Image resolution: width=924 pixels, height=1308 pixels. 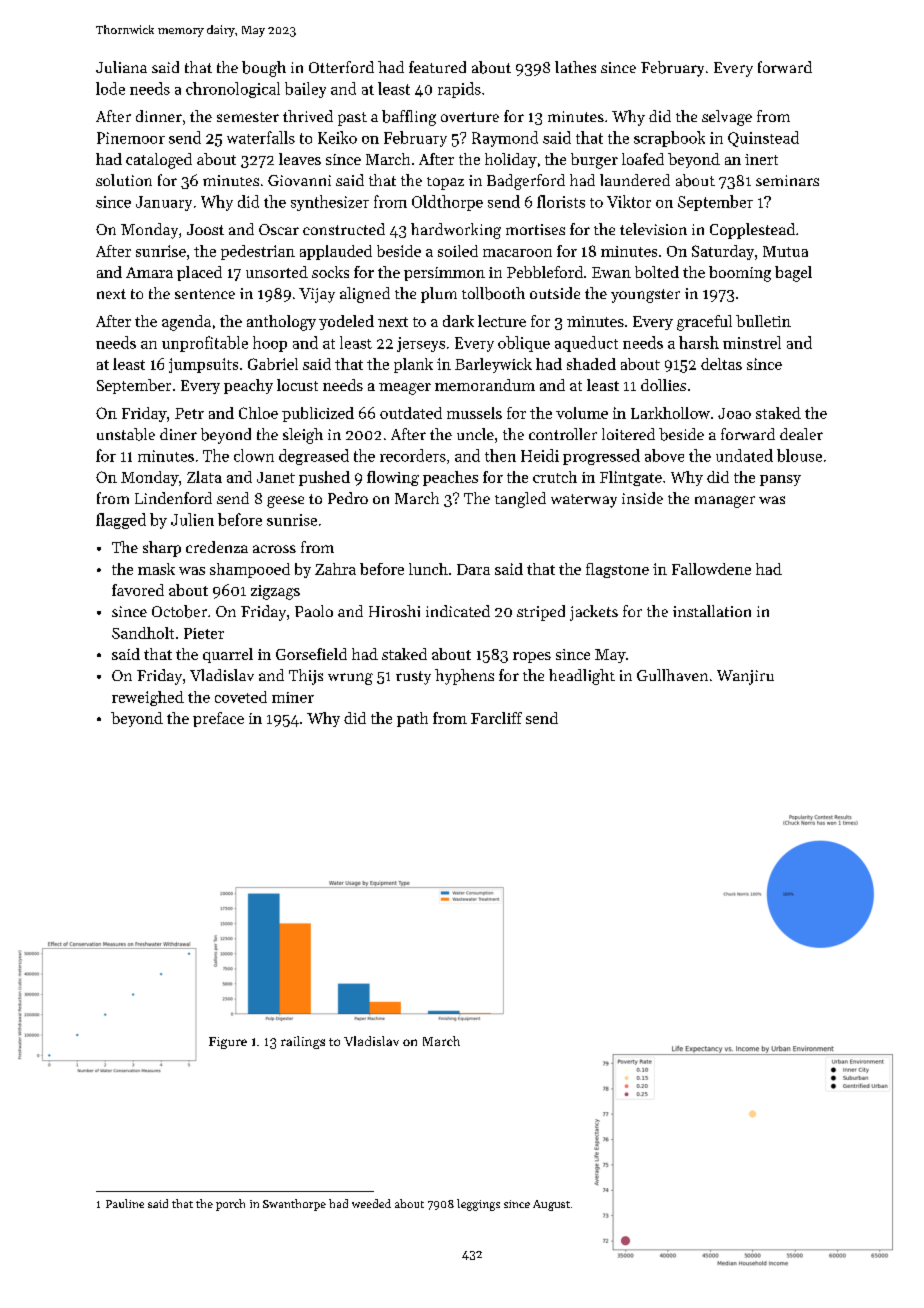 What do you see at coordinates (371, 1203) in the image?
I see `weeded` at bounding box center [371, 1203].
